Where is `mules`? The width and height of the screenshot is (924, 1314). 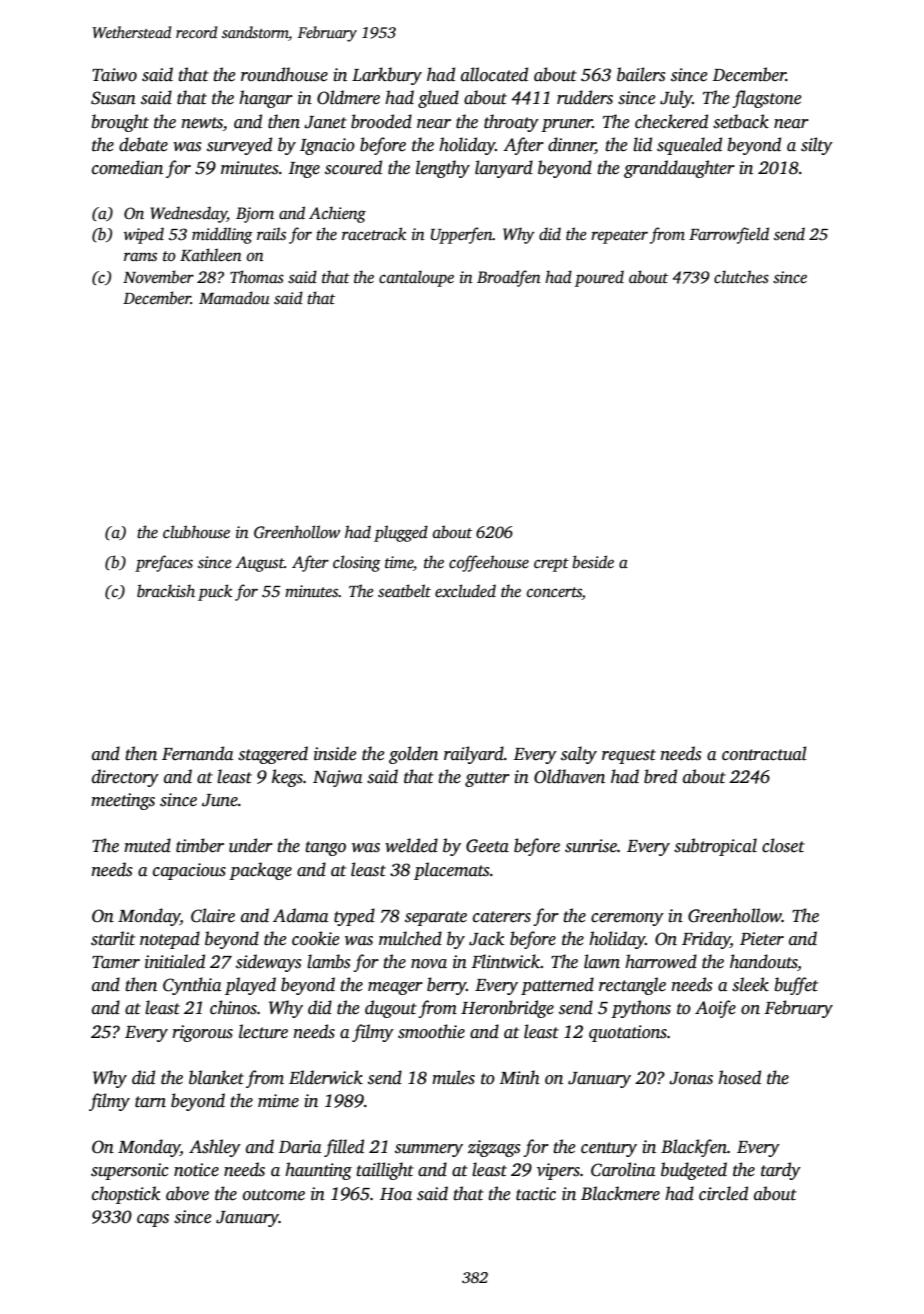 mules is located at coordinates (453, 1077).
